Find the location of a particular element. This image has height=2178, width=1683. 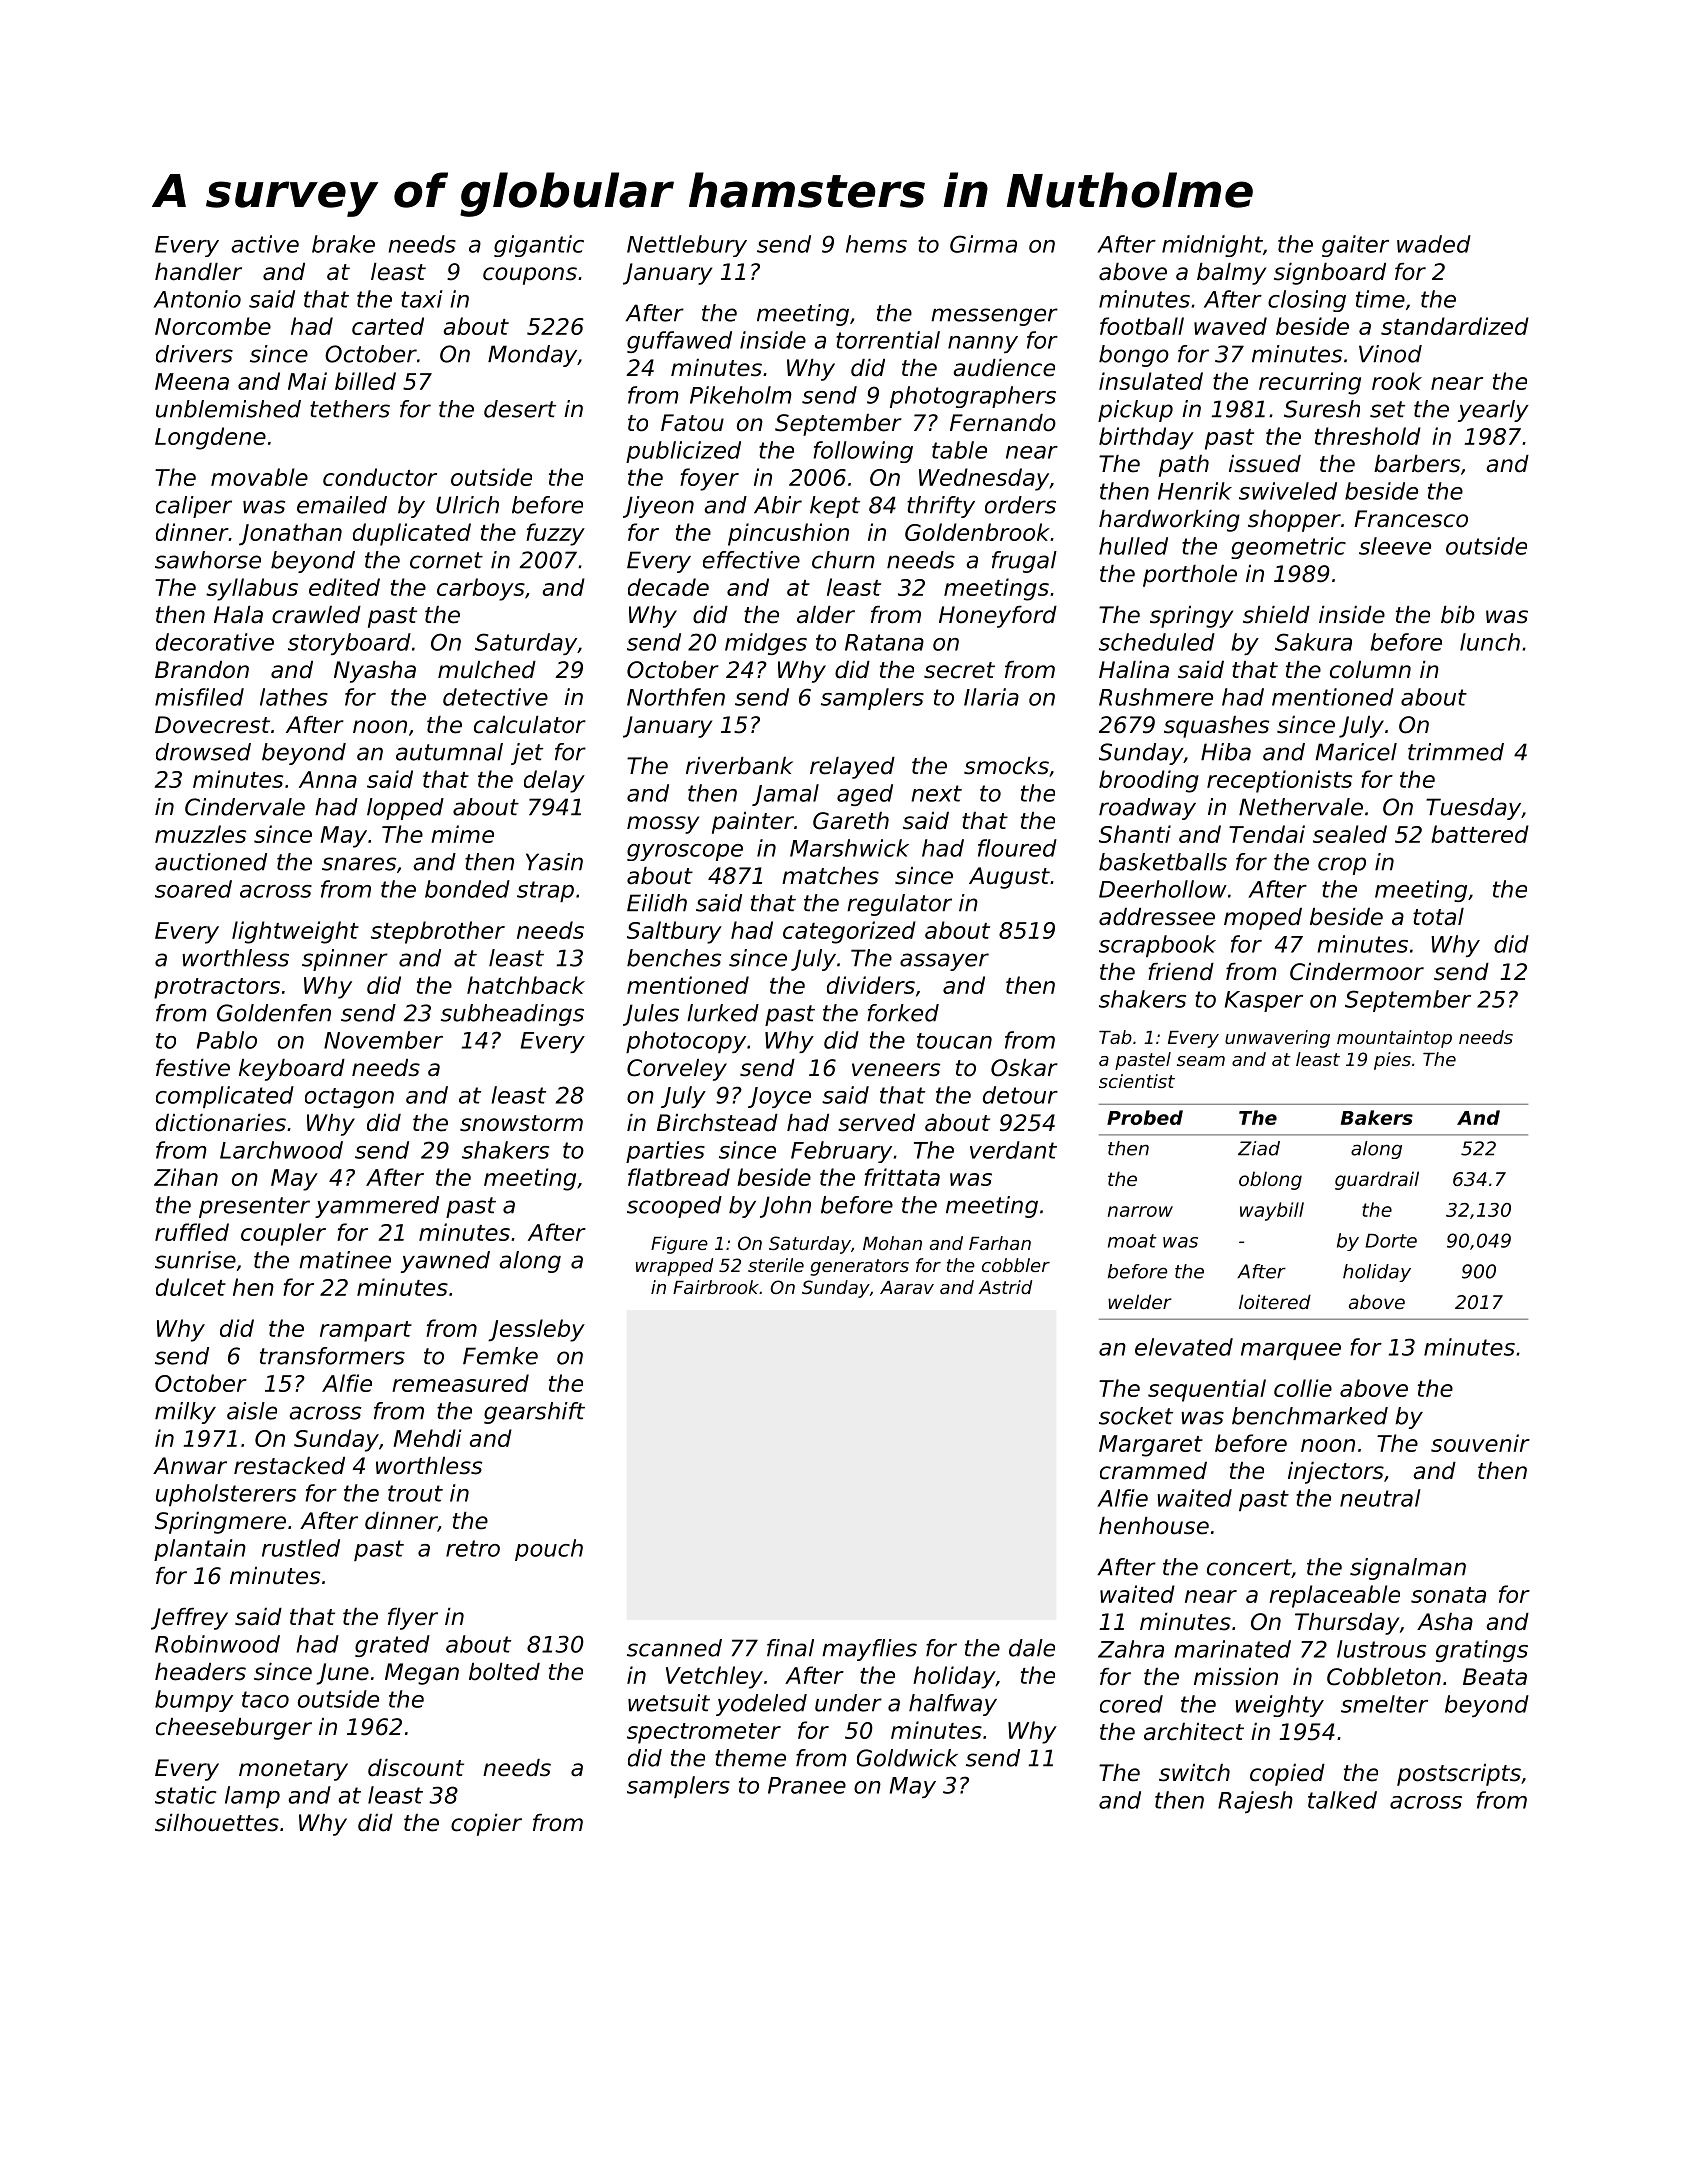

waded is located at coordinates (1434, 244).
